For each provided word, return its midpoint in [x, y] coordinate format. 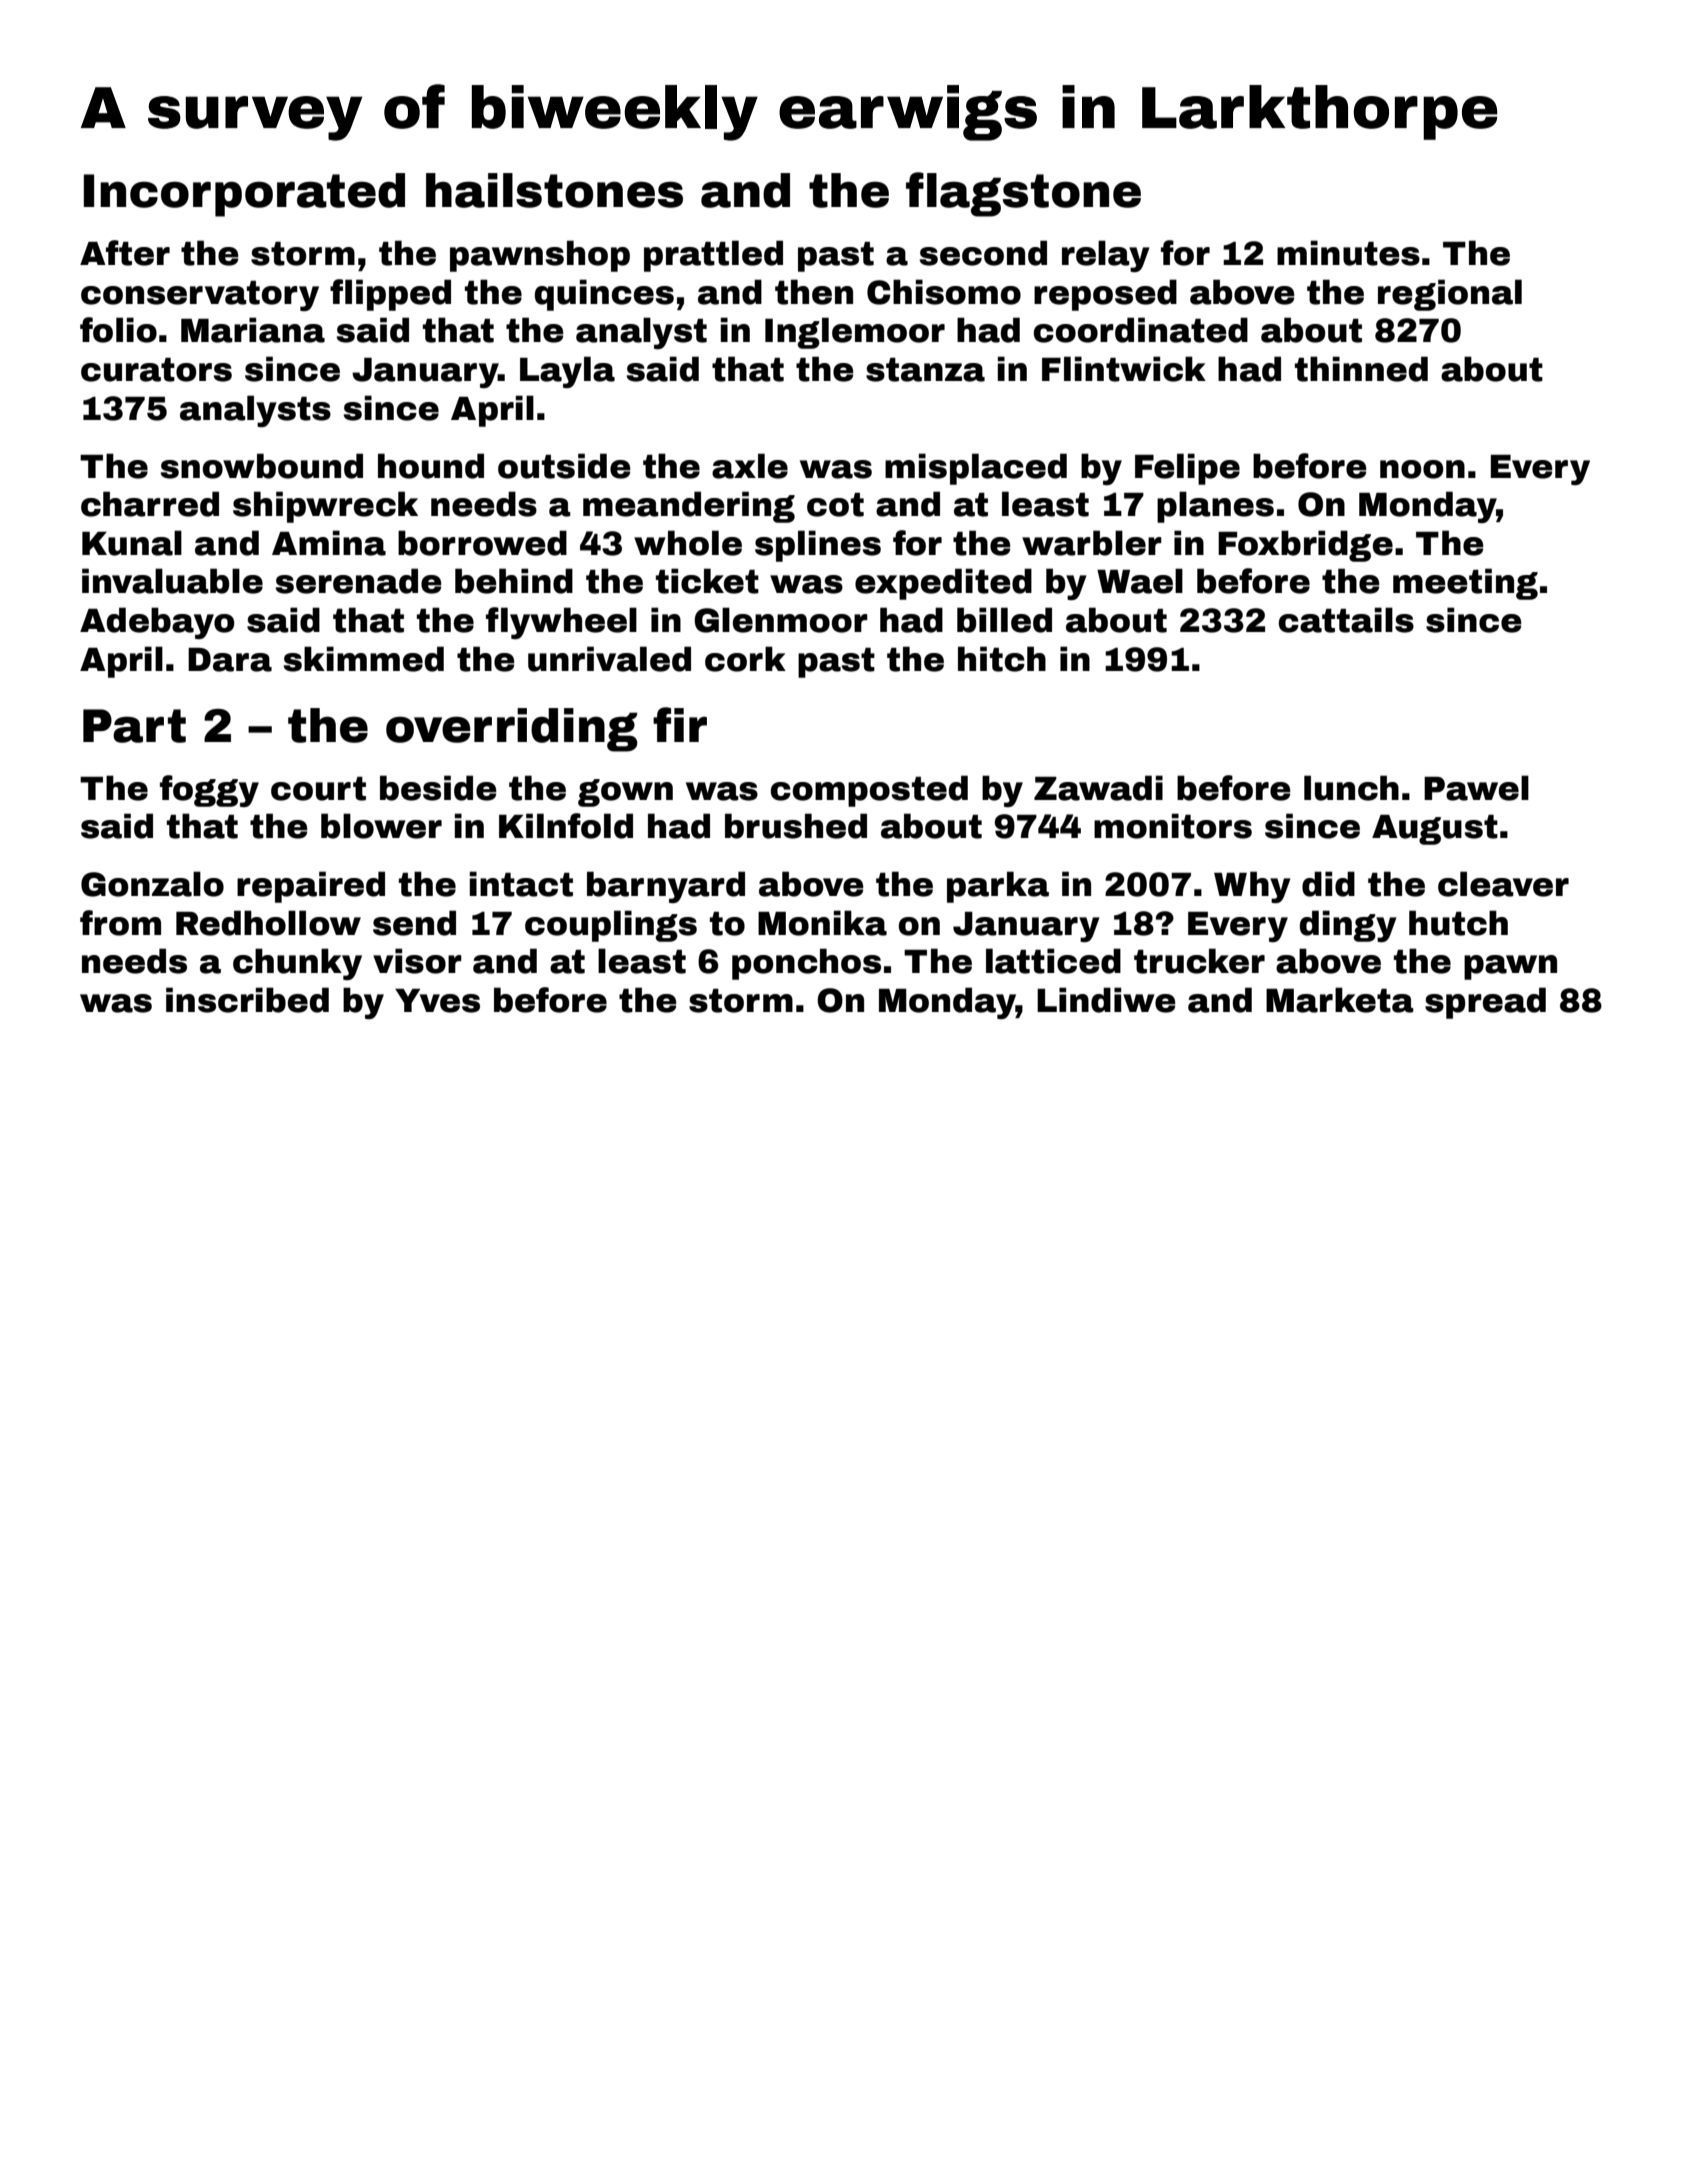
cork [745, 659]
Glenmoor [781, 620]
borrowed [482, 543]
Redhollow [268, 923]
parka [998, 887]
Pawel [1476, 788]
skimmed [364, 659]
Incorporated [244, 195]
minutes [1348, 253]
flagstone [1023, 194]
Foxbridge [1305, 546]
